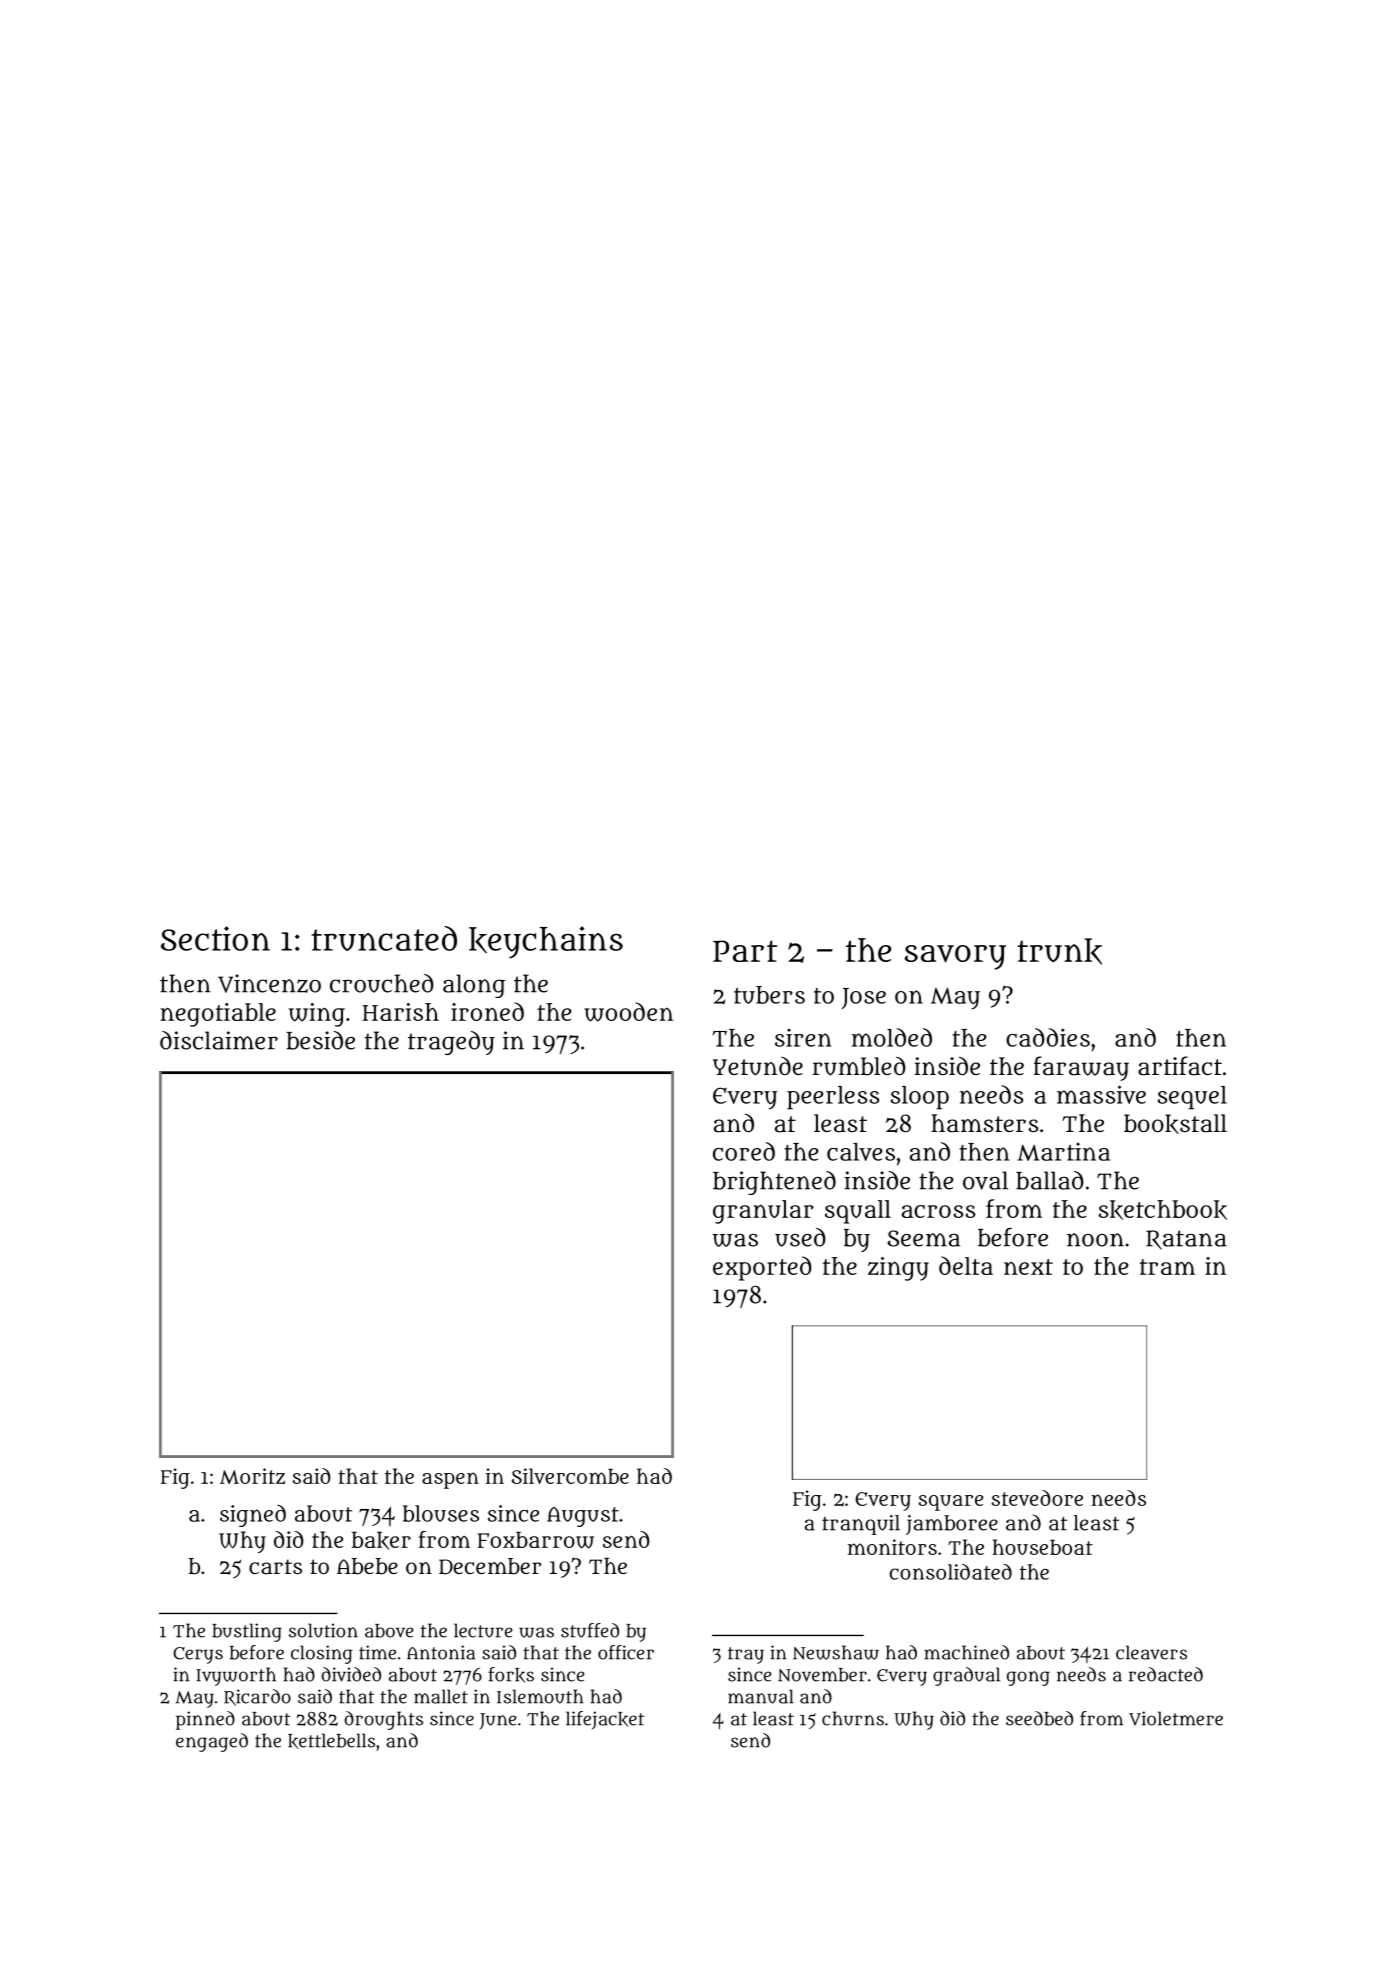  What do you see at coordinates (1059, 951) in the screenshot?
I see `trunk` at bounding box center [1059, 951].
